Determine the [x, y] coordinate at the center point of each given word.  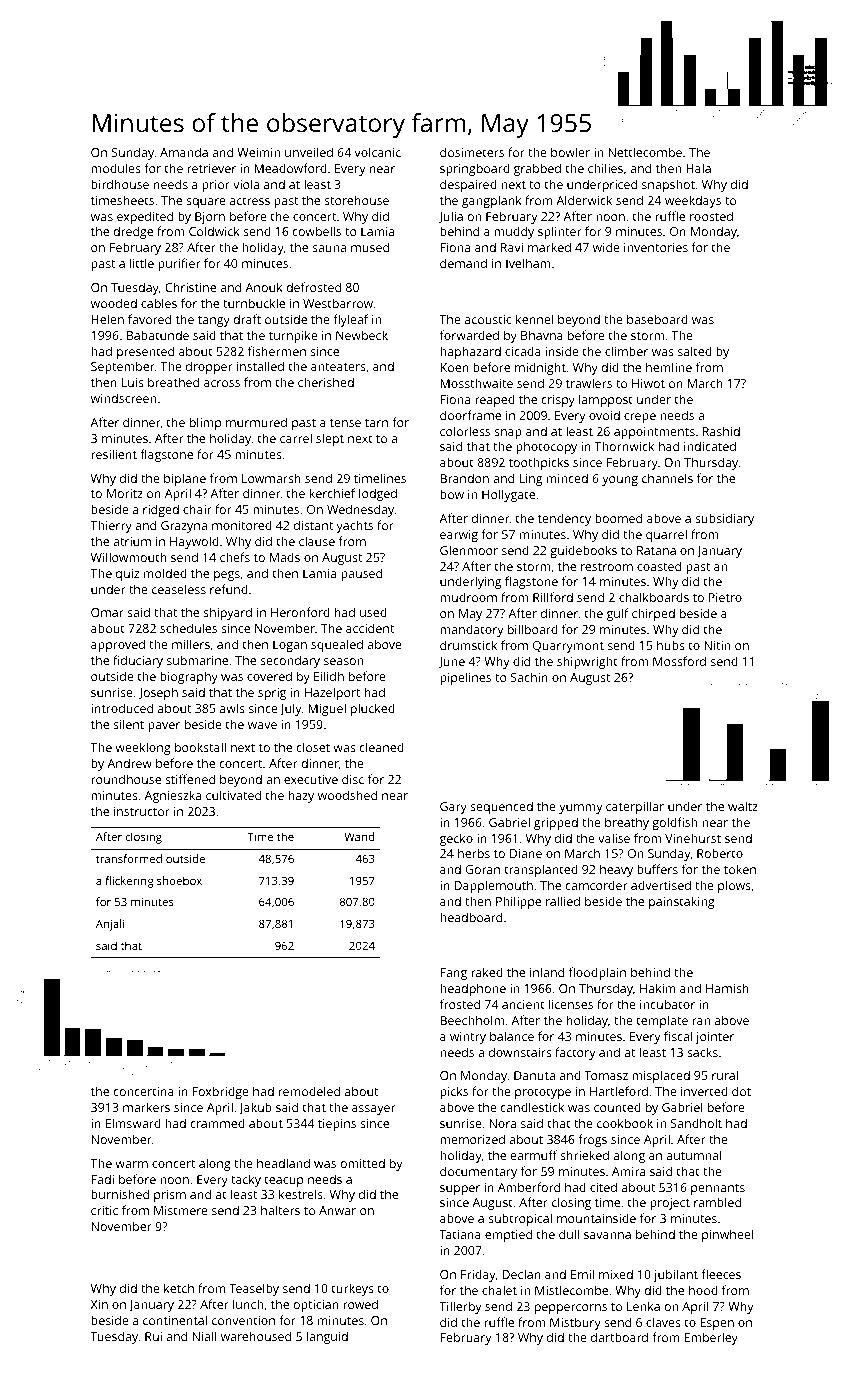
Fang [453, 974]
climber [626, 351]
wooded [114, 303]
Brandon [464, 478]
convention [243, 1320]
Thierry [111, 526]
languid [327, 1337]
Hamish [727, 988]
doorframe [470, 415]
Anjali [110, 925]
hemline [669, 367]
